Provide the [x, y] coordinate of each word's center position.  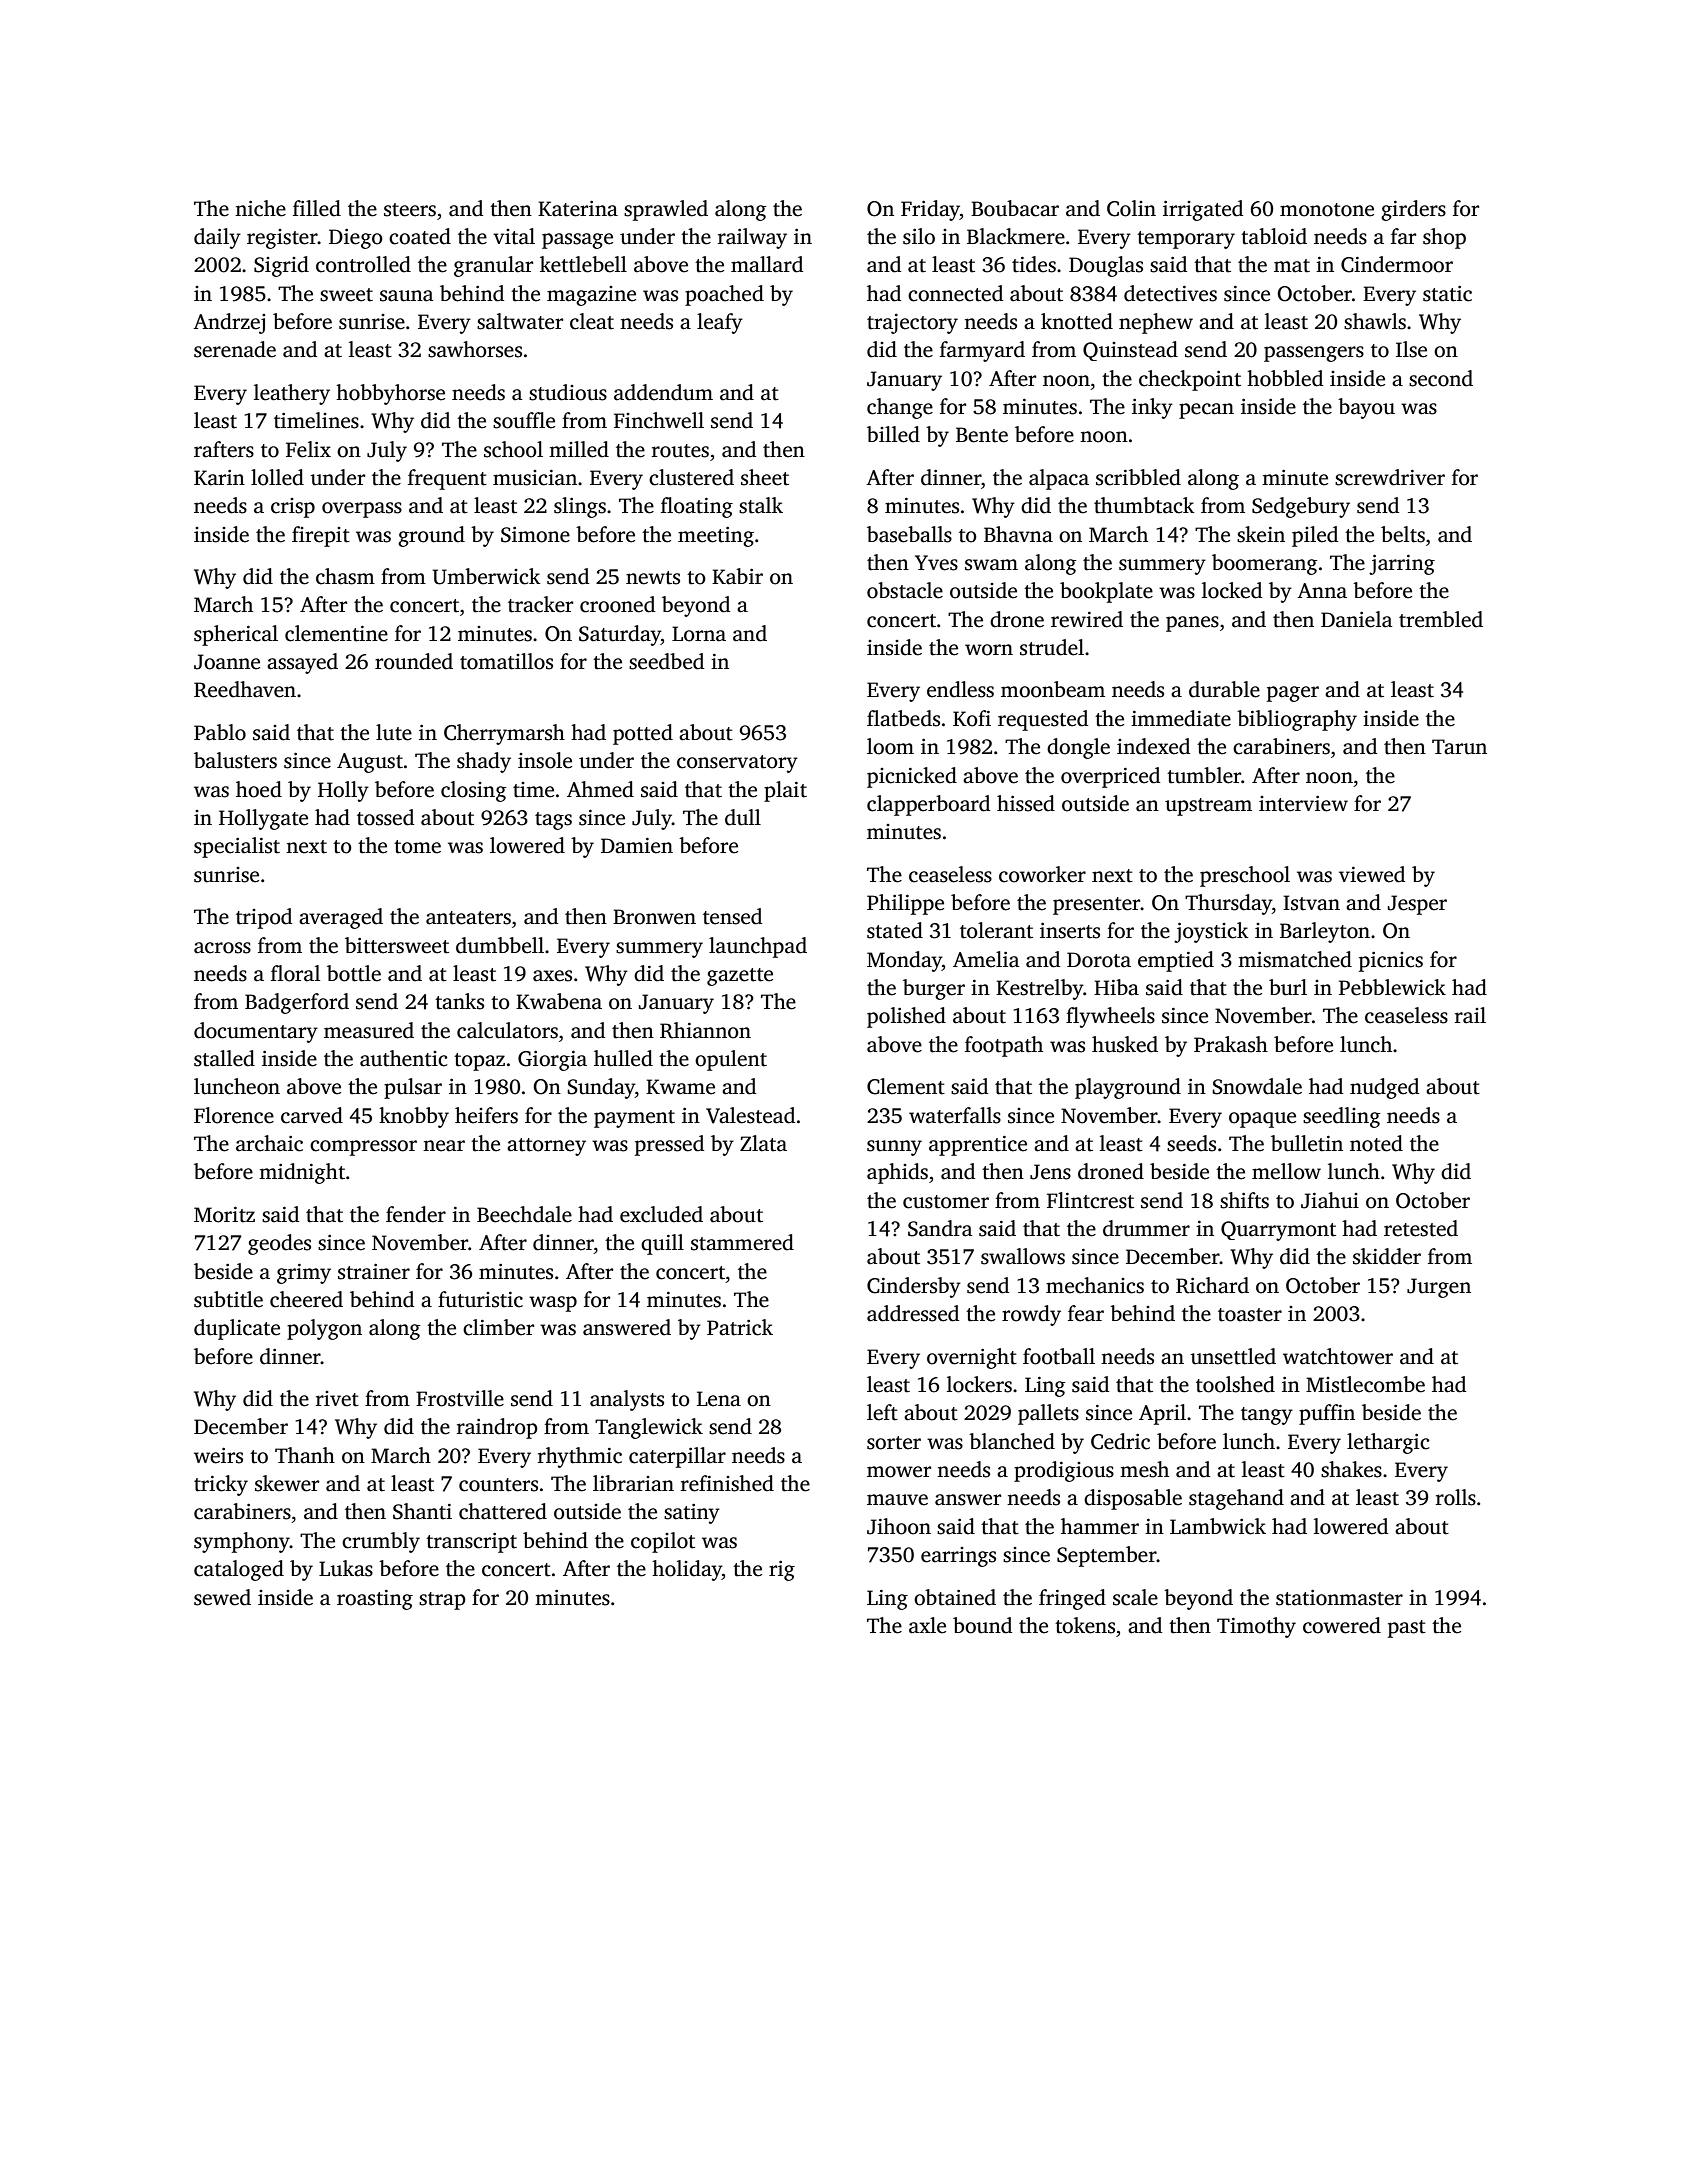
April [1162, 1414]
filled [317, 208]
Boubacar [1015, 208]
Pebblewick [1392, 987]
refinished [727, 1483]
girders [1413, 210]
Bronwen [654, 917]
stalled [224, 1058]
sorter [894, 1443]
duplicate [237, 1329]
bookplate [1106, 592]
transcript [471, 1543]
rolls [1456, 1497]
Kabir [737, 576]
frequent [447, 479]
